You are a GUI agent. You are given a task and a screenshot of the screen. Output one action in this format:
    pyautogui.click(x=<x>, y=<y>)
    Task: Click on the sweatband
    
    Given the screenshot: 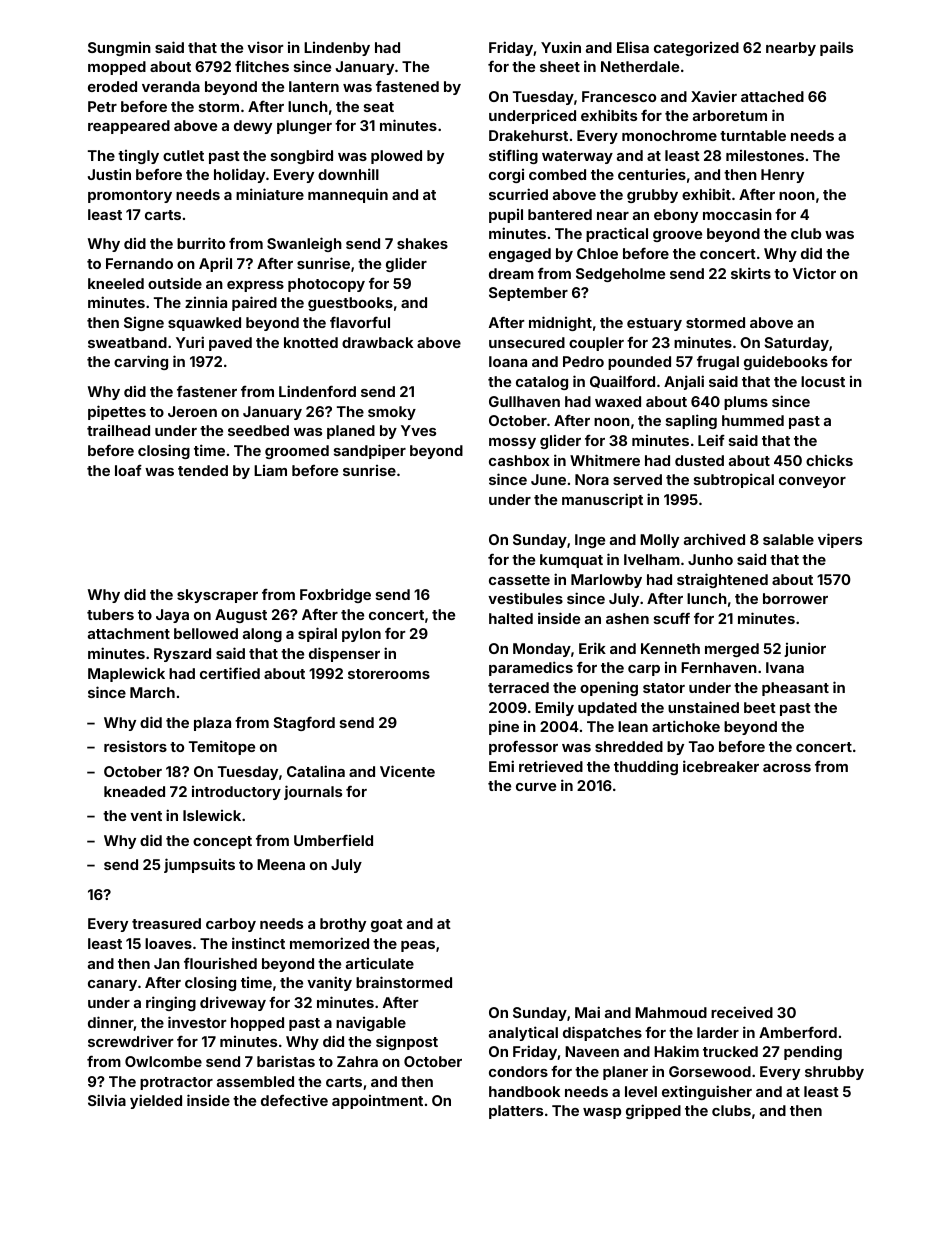 What is the action you would take?
    pyautogui.click(x=127, y=342)
